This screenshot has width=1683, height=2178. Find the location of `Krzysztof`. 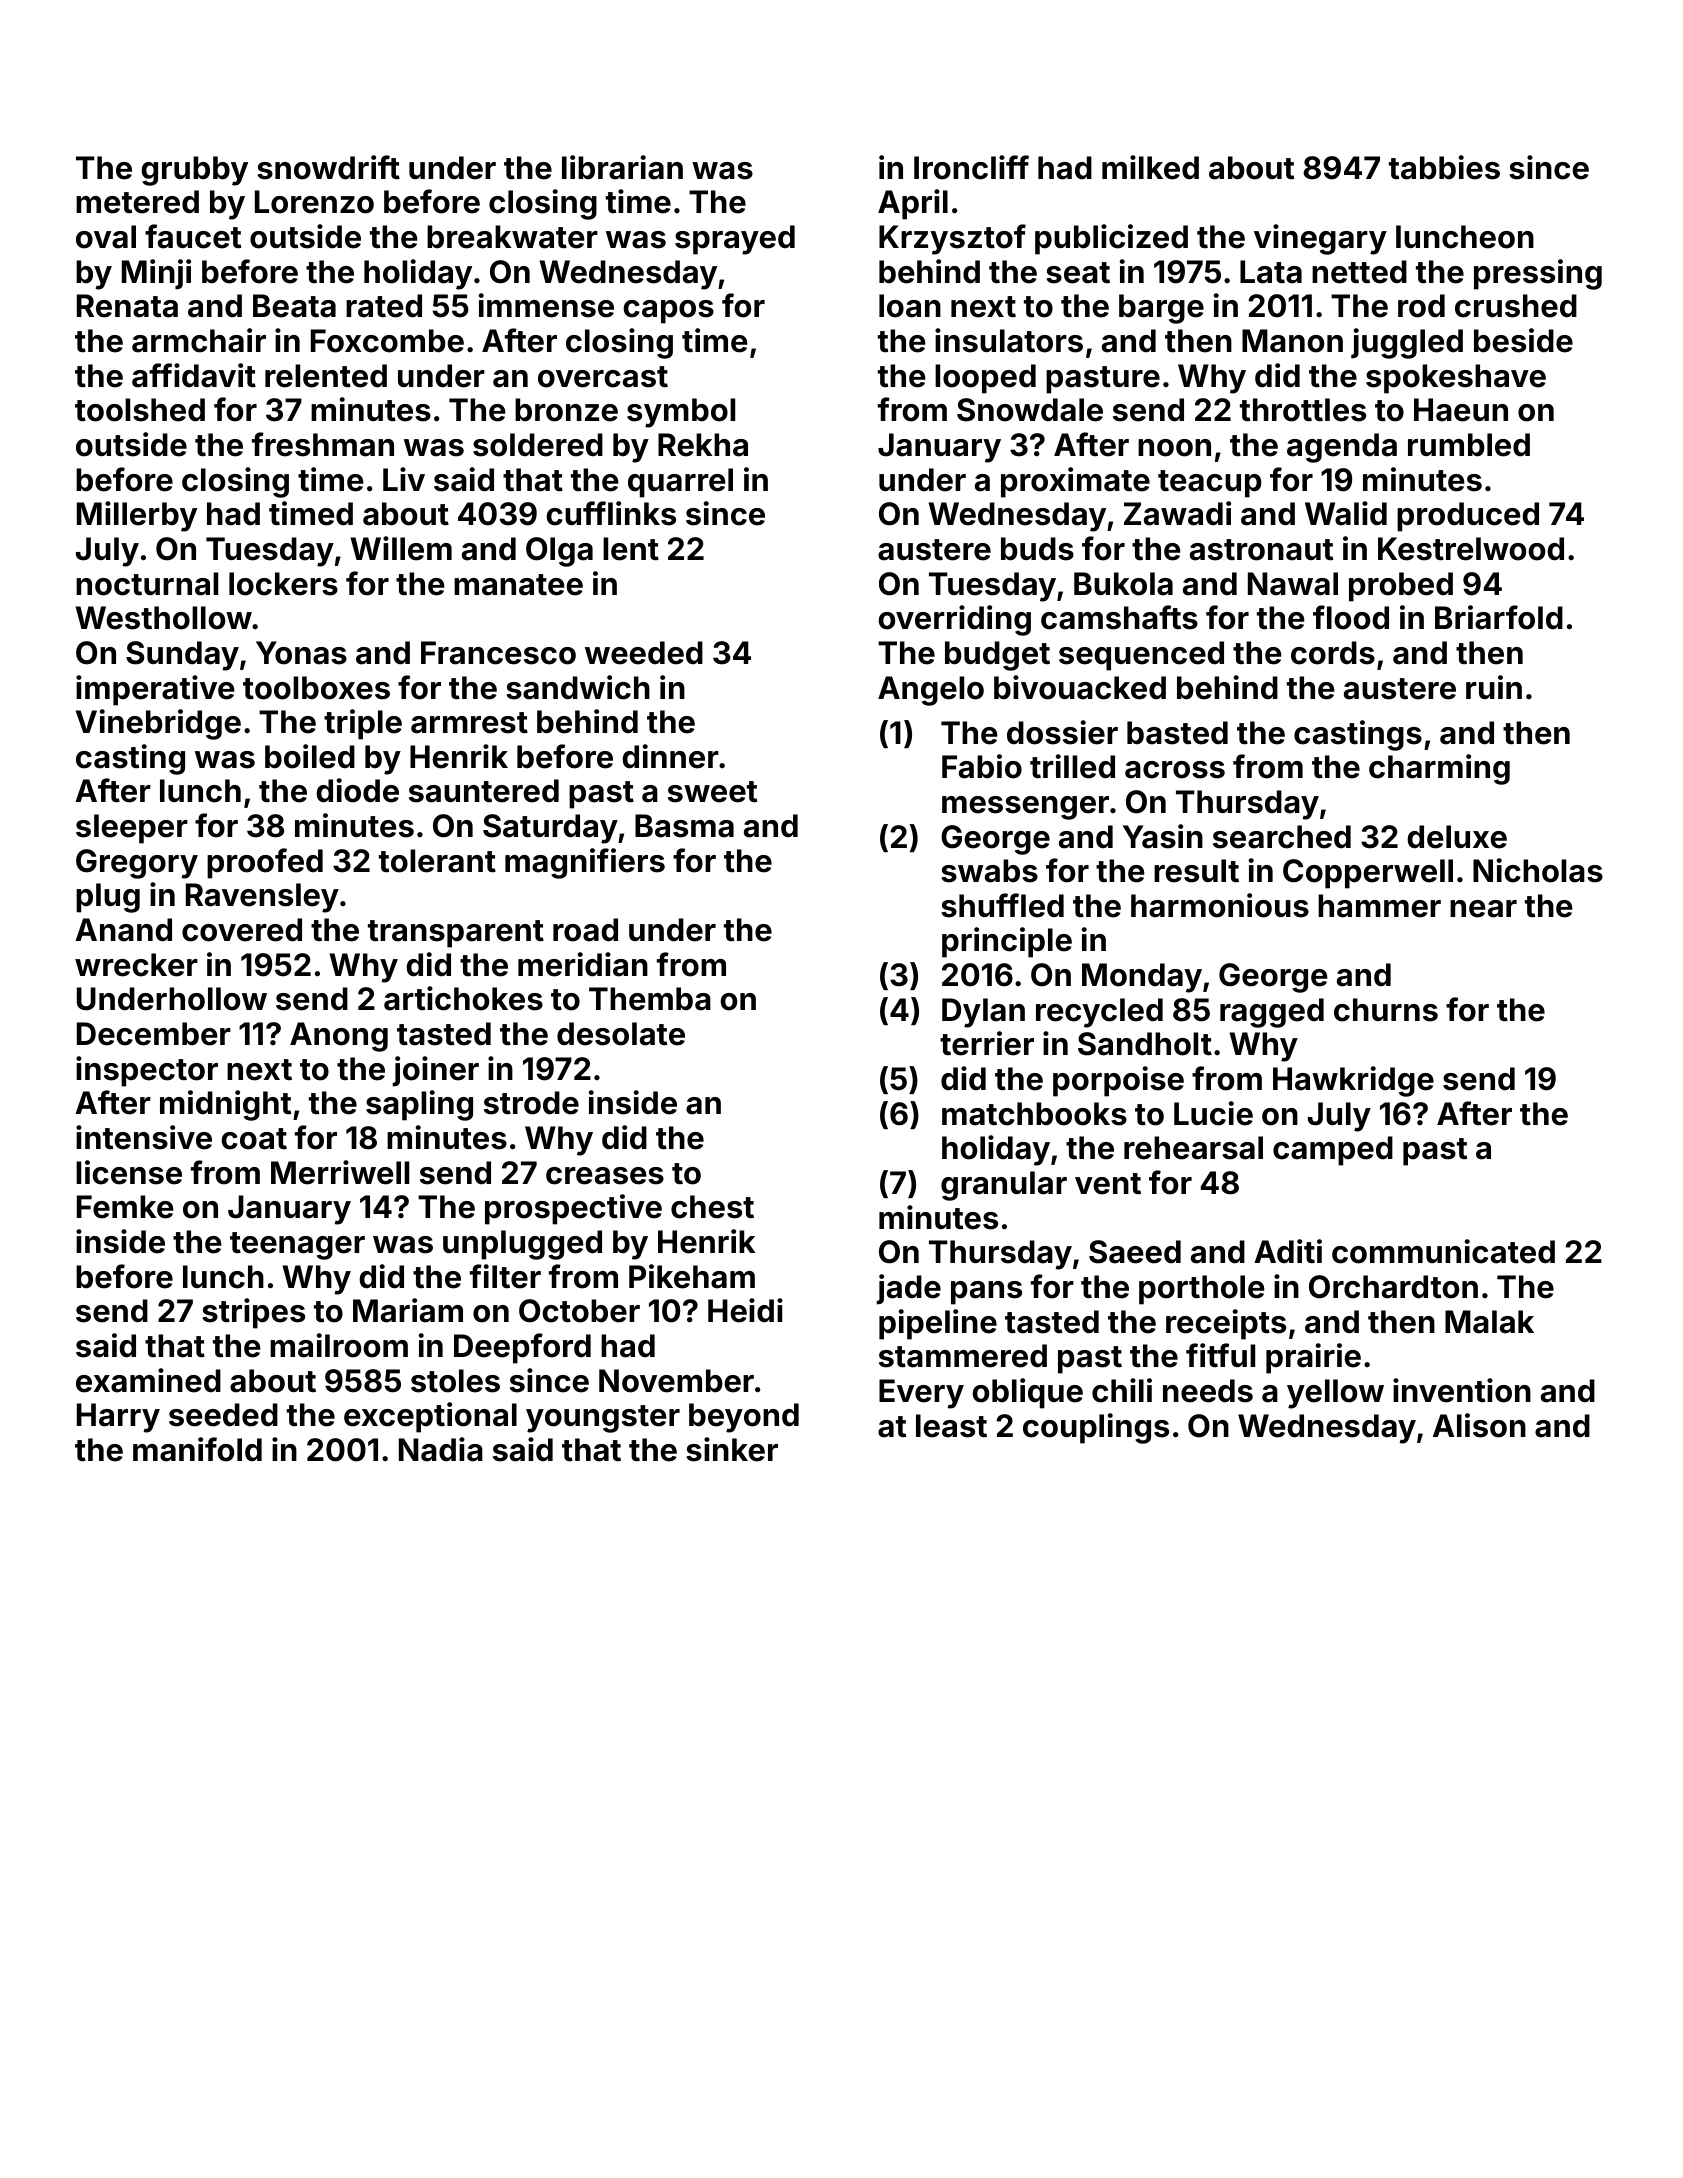

Krzysztof is located at coordinates (952, 239).
